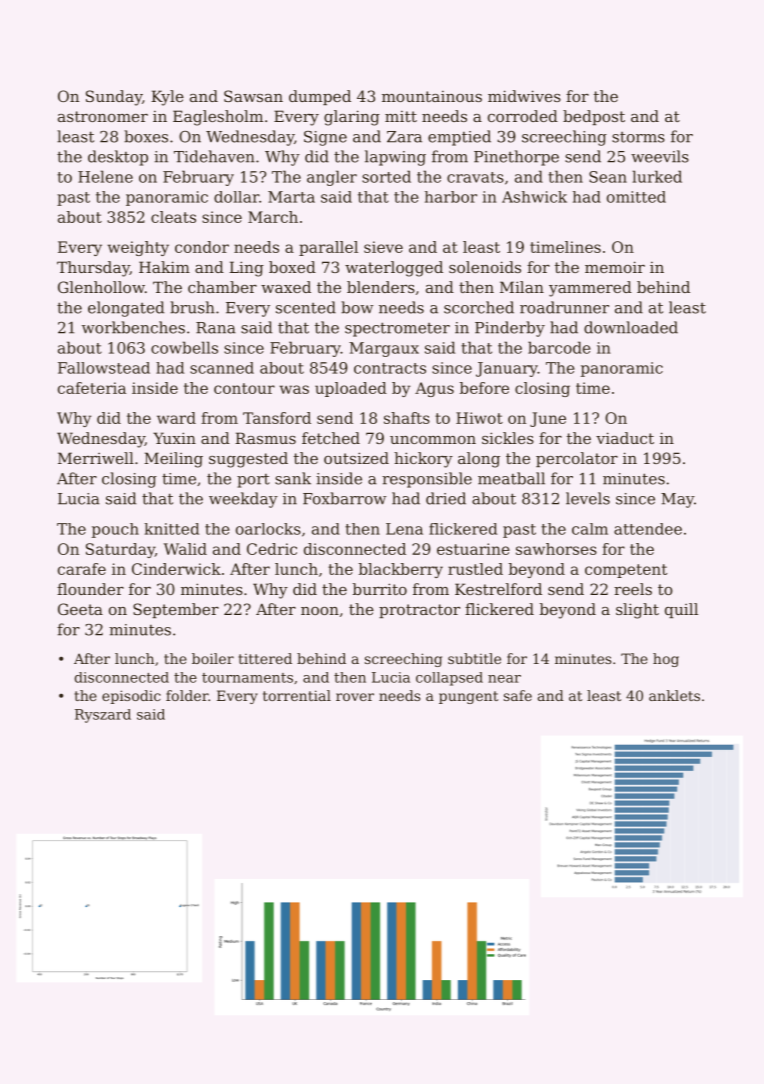 The height and width of the document is (1084, 764). What do you see at coordinates (253, 96) in the document?
I see `Sawsan` at bounding box center [253, 96].
